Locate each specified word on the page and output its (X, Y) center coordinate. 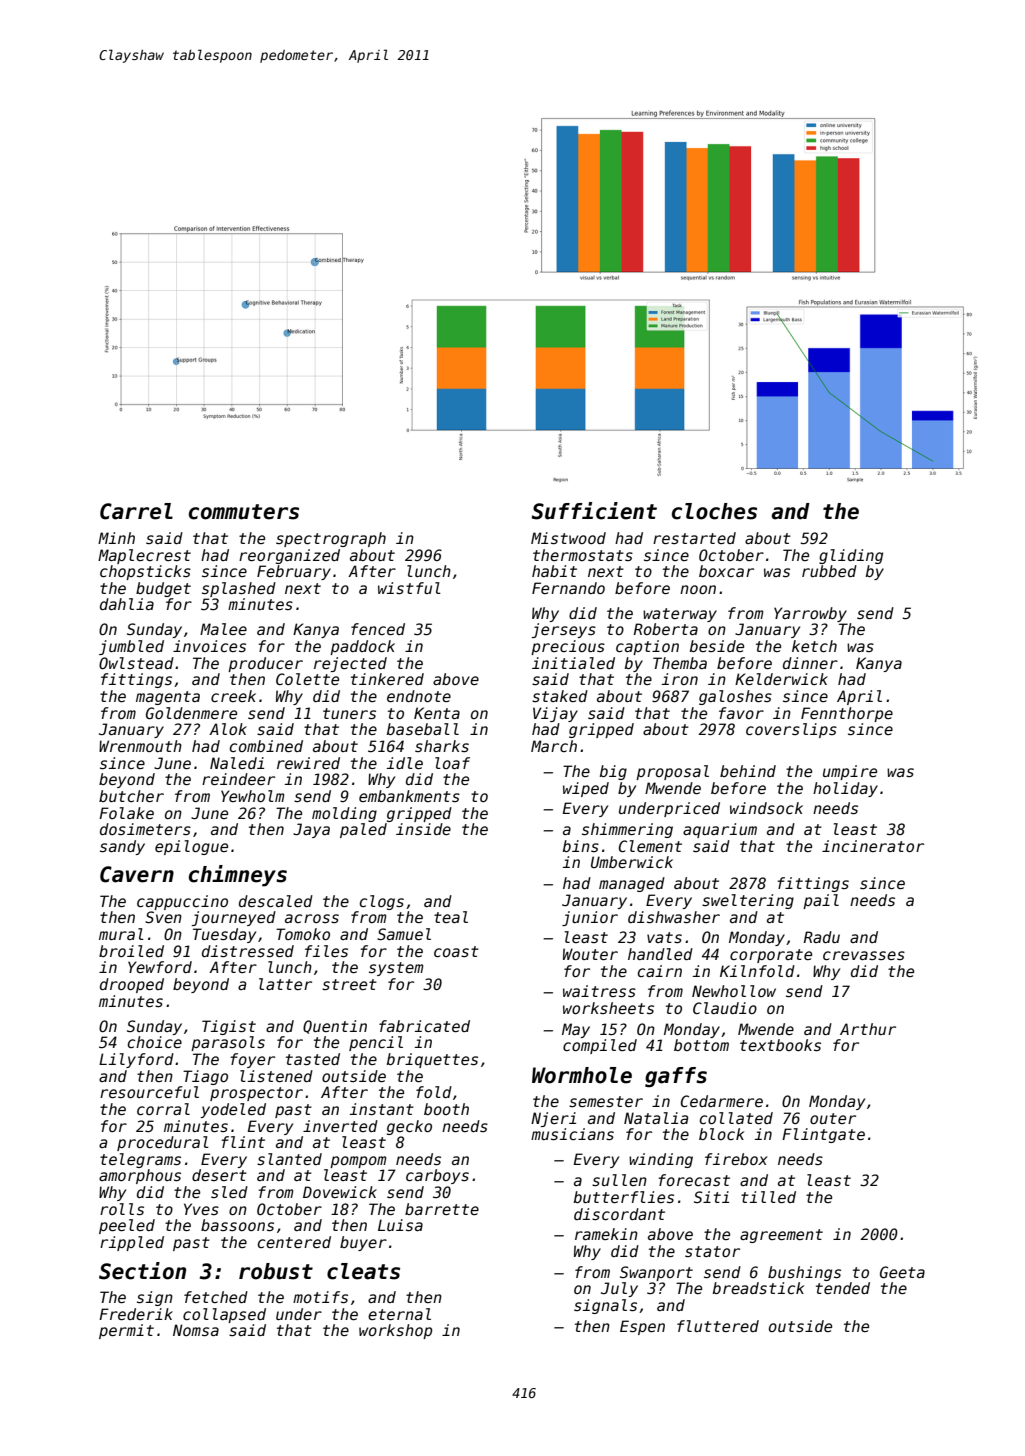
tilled (768, 1197)
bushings (804, 1273)
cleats (363, 1271)
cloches (714, 511)
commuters (244, 512)
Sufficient (594, 511)
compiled (600, 1046)
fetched (216, 1297)
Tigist (229, 1027)
